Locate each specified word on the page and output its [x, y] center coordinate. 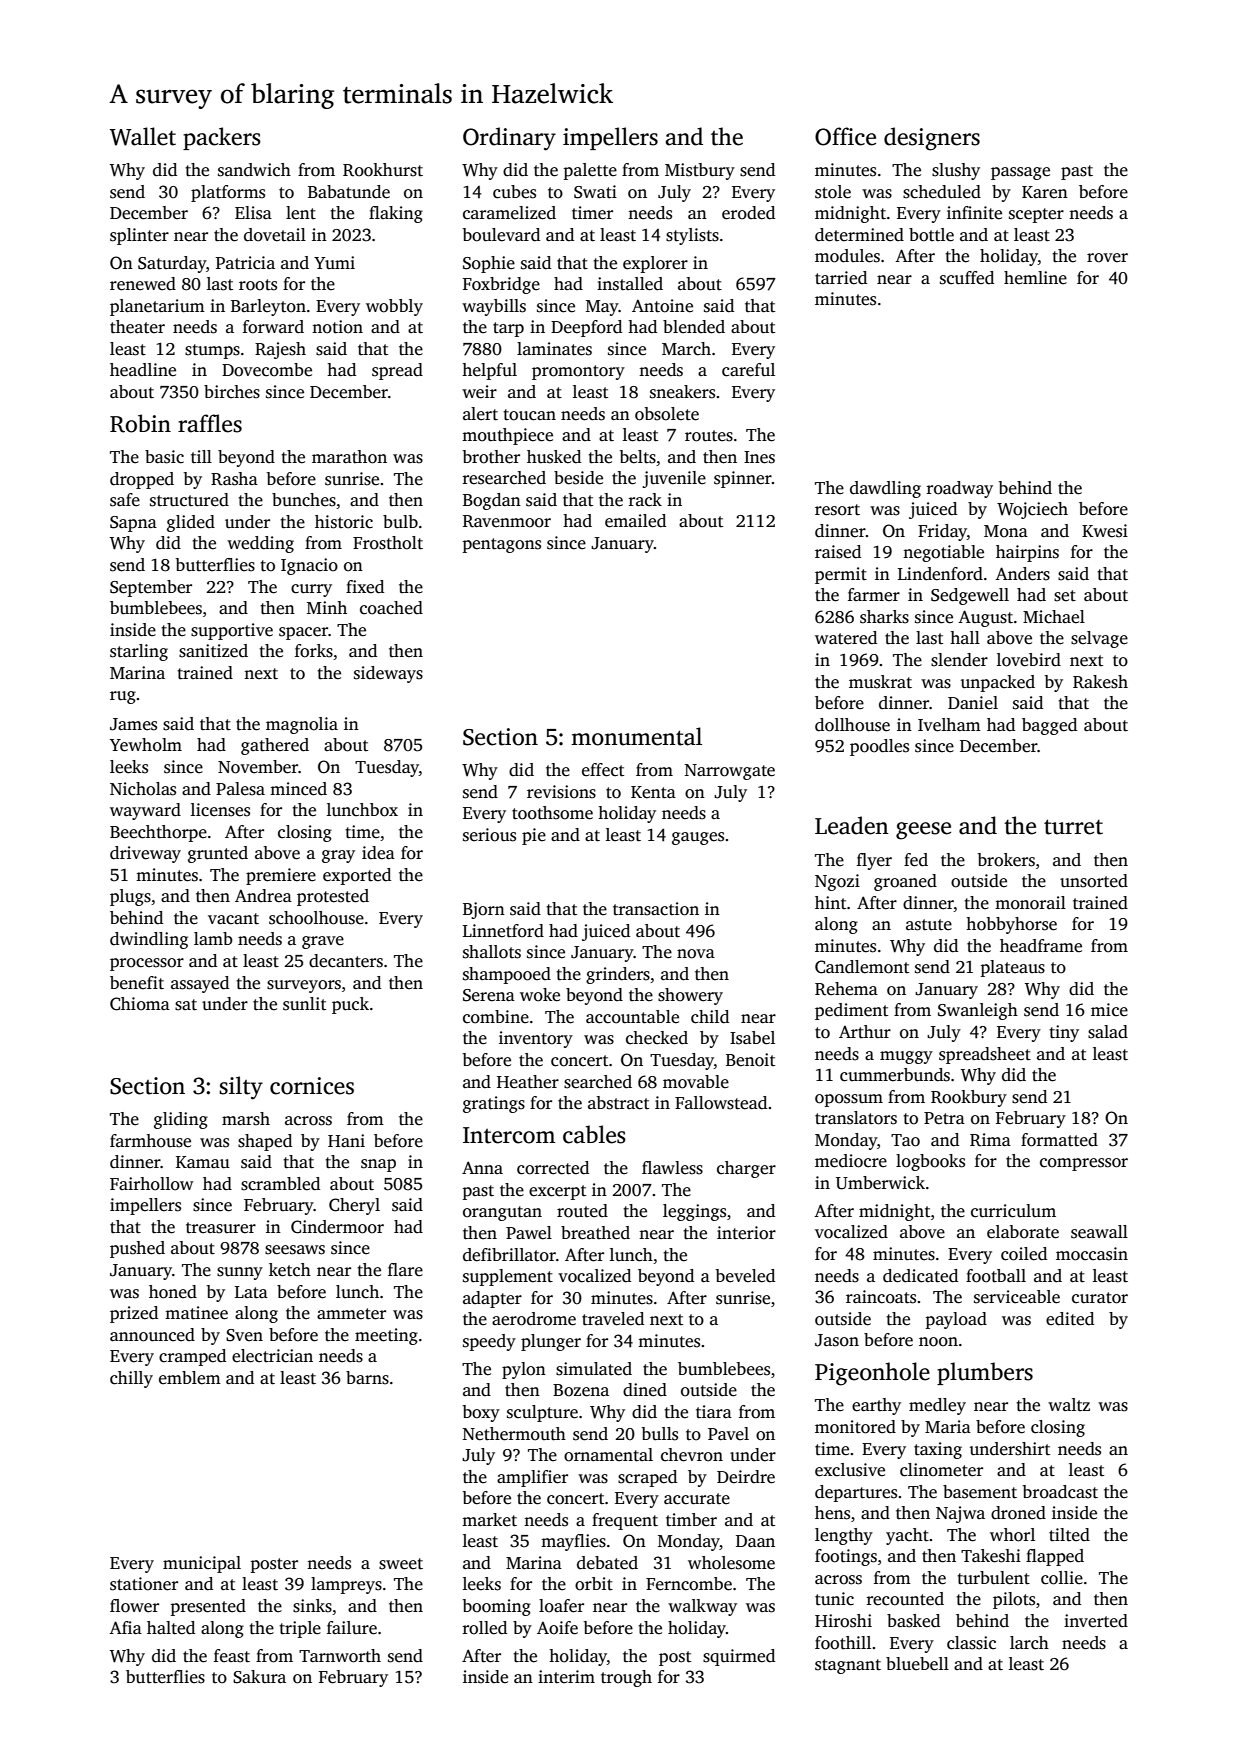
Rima [990, 1140]
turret [1073, 827]
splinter [139, 236]
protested [333, 897]
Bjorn [484, 910]
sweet [401, 1564]
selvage [1099, 639]
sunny [240, 1273]
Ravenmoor [507, 521]
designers [932, 139]
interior [746, 1233]
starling [139, 652]
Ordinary [509, 139]
